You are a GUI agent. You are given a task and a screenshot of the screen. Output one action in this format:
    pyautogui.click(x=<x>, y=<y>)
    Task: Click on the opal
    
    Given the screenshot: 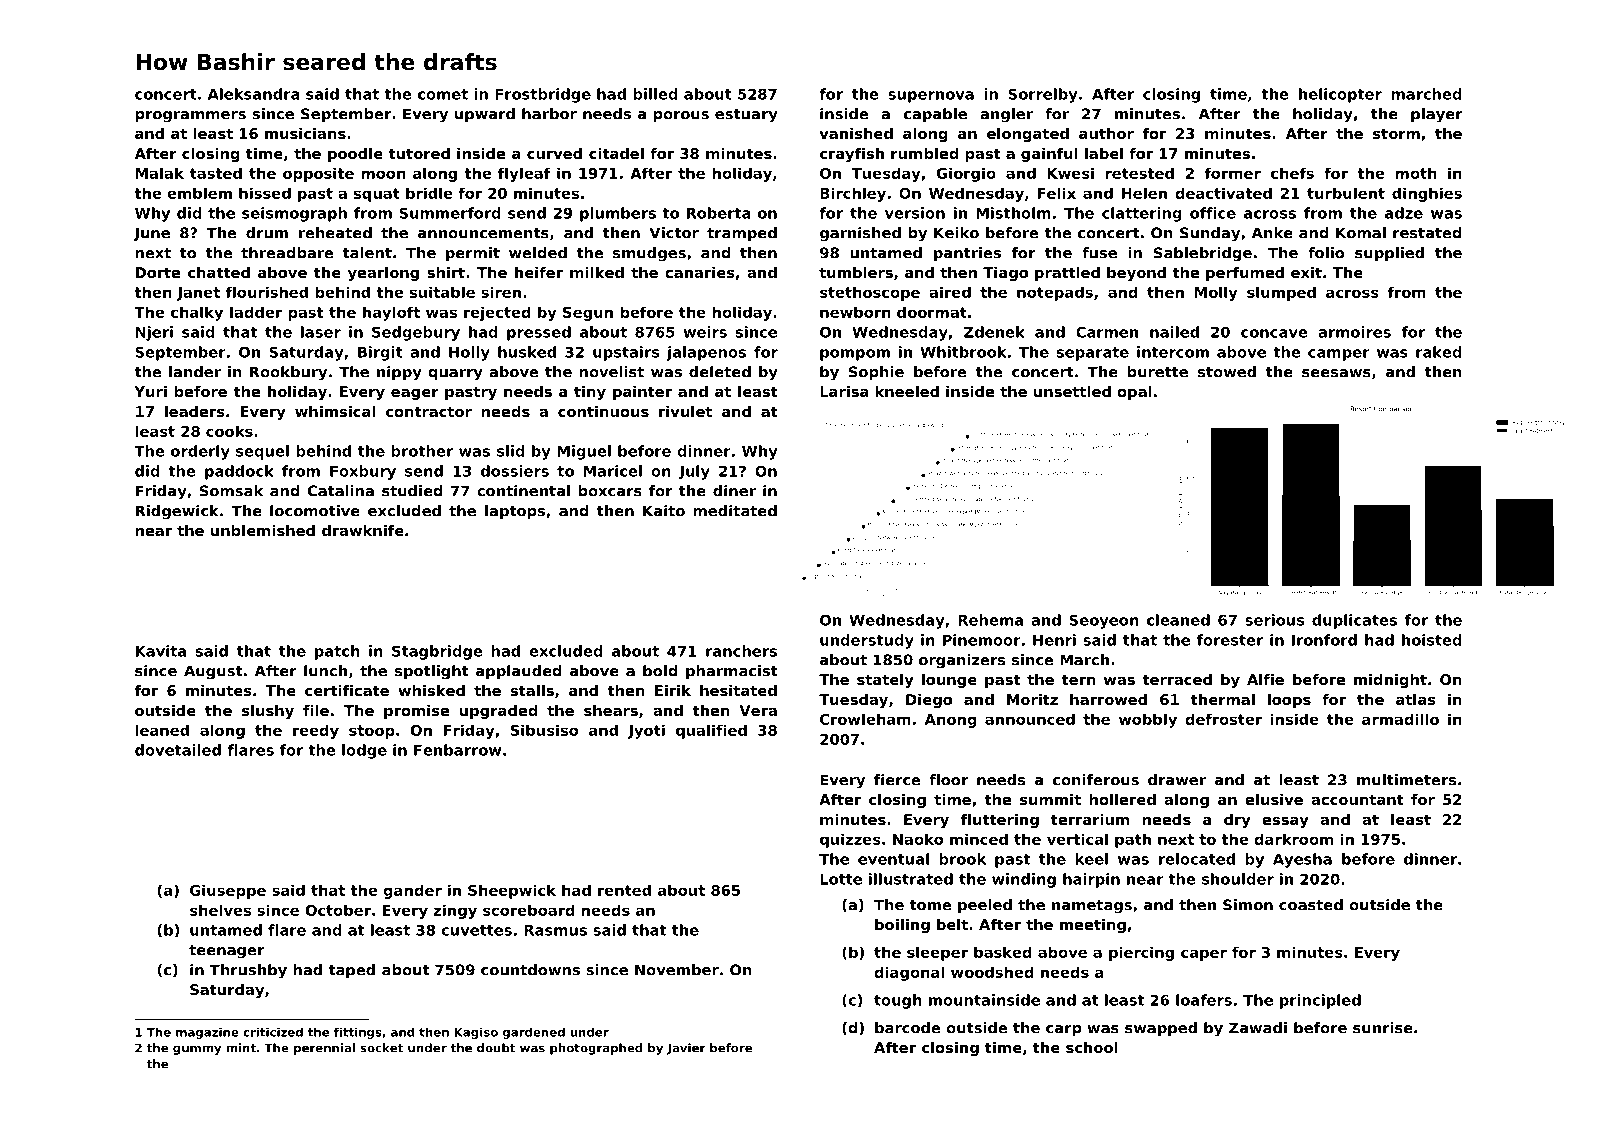 What is the action you would take?
    pyautogui.click(x=1134, y=393)
